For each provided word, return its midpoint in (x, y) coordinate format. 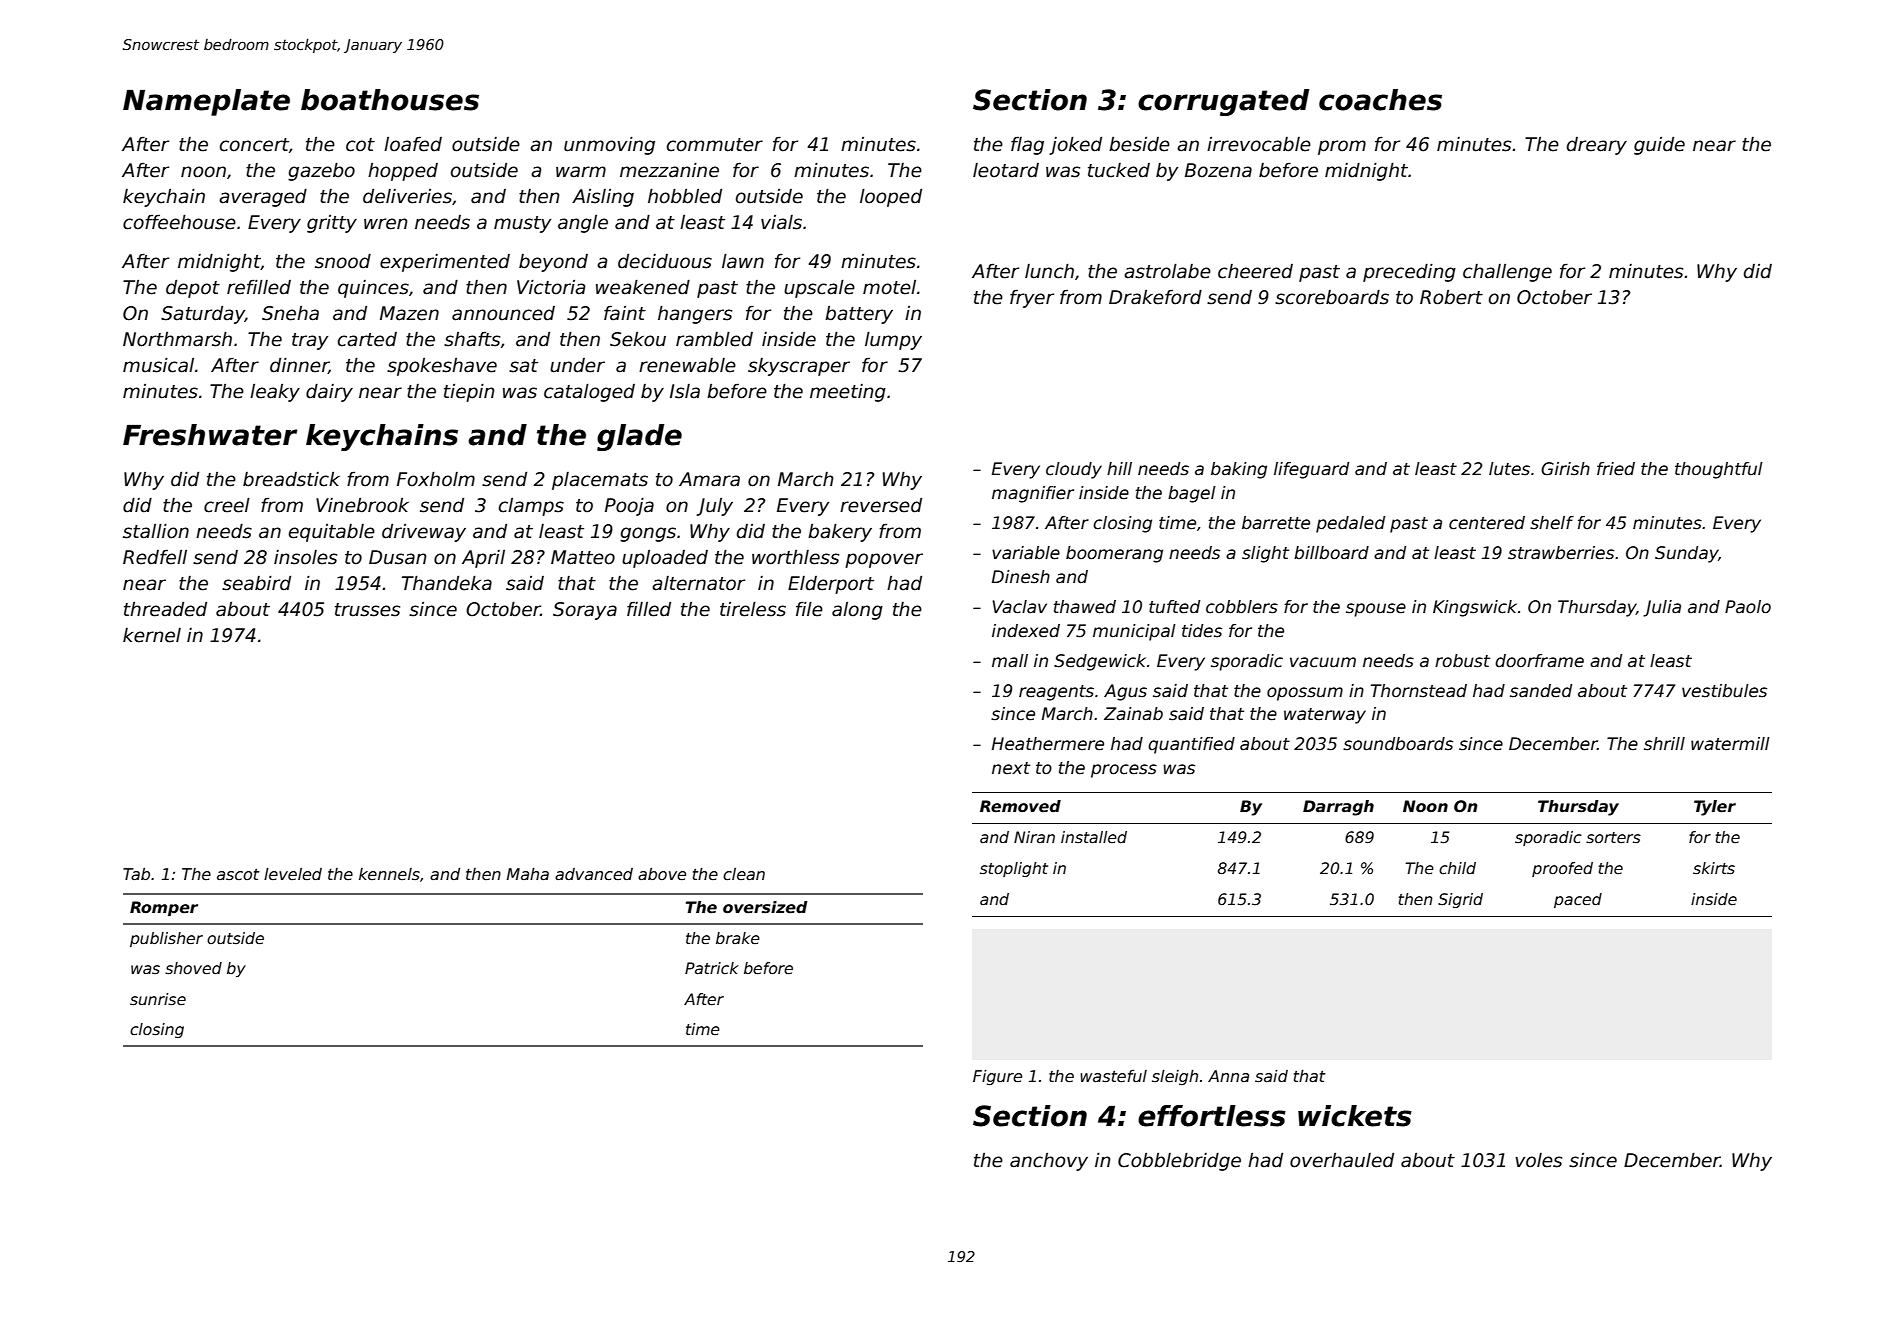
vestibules (1724, 691)
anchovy (1049, 1162)
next (1011, 768)
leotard (1006, 170)
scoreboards (1332, 297)
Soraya (585, 611)
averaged (263, 198)
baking (1239, 470)
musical (158, 365)
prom (1342, 147)
